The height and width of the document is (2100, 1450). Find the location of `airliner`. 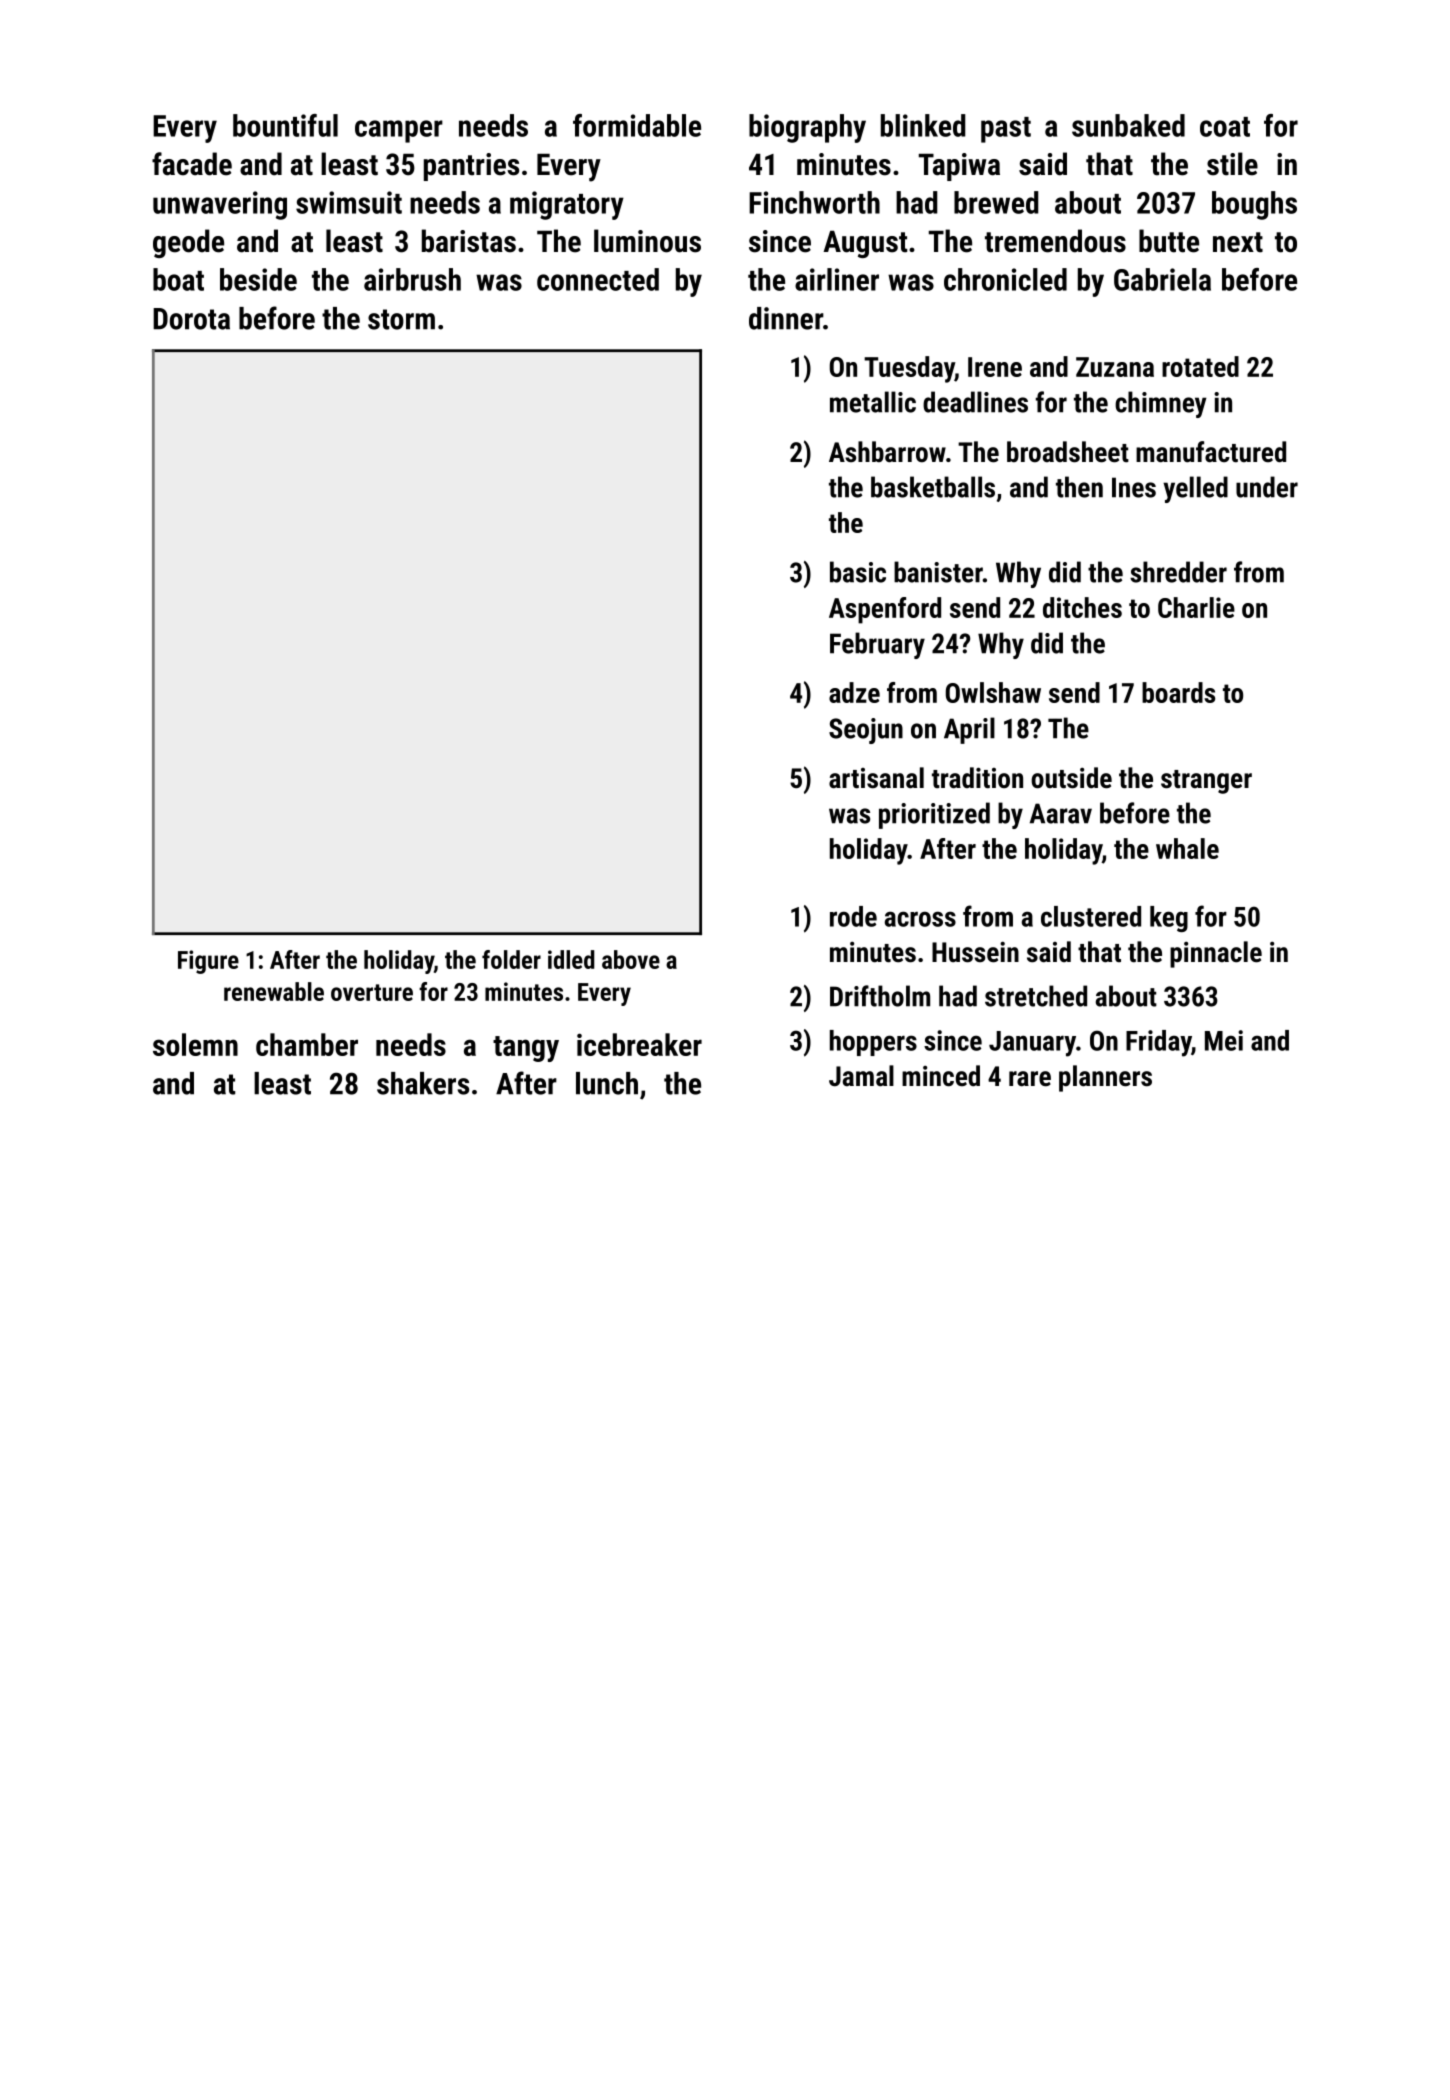

airliner is located at coordinates (837, 279).
